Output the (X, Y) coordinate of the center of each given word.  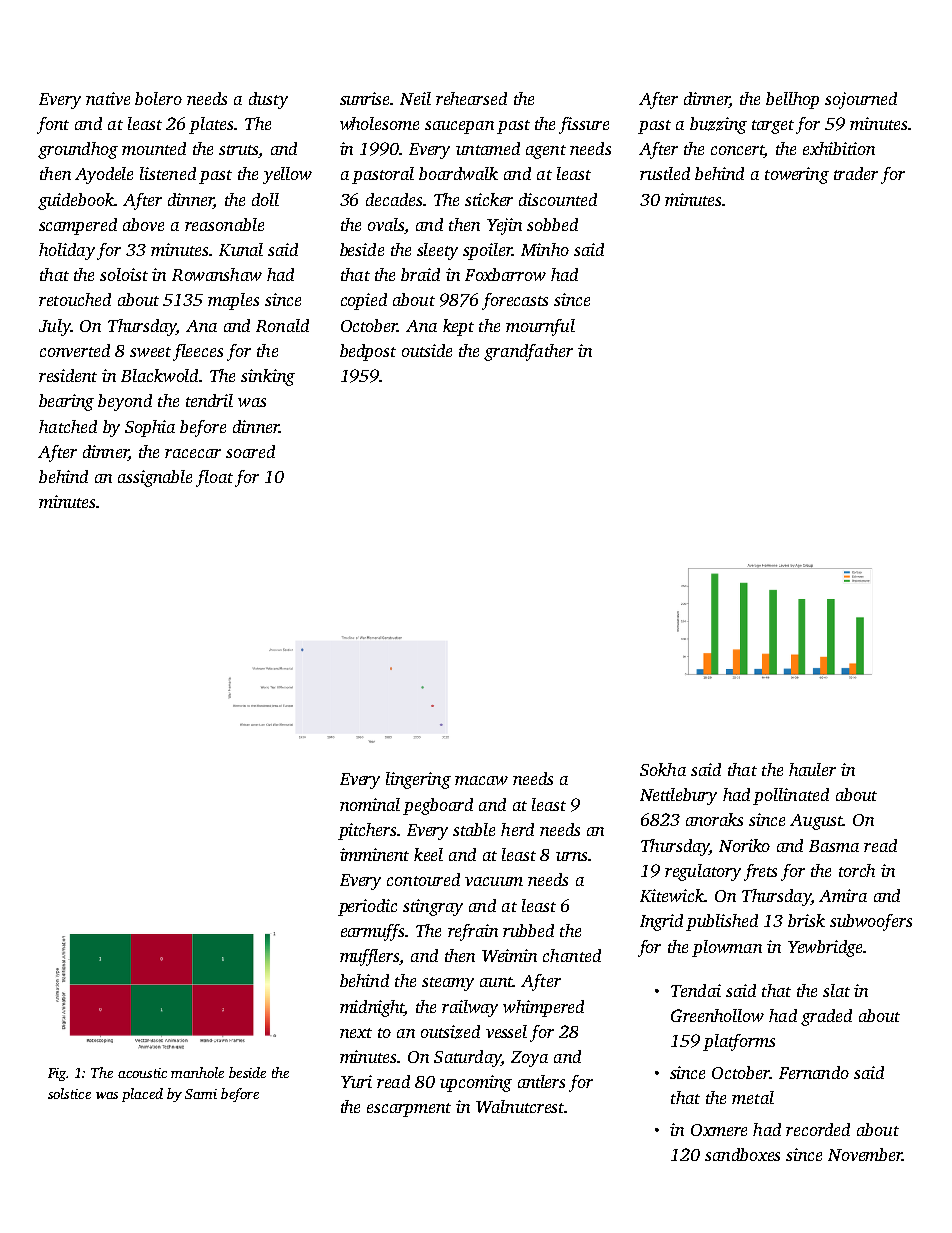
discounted (558, 199)
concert (737, 151)
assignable (155, 478)
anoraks (714, 819)
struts (239, 151)
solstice (69, 1093)
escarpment (409, 1110)
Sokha (663, 769)
